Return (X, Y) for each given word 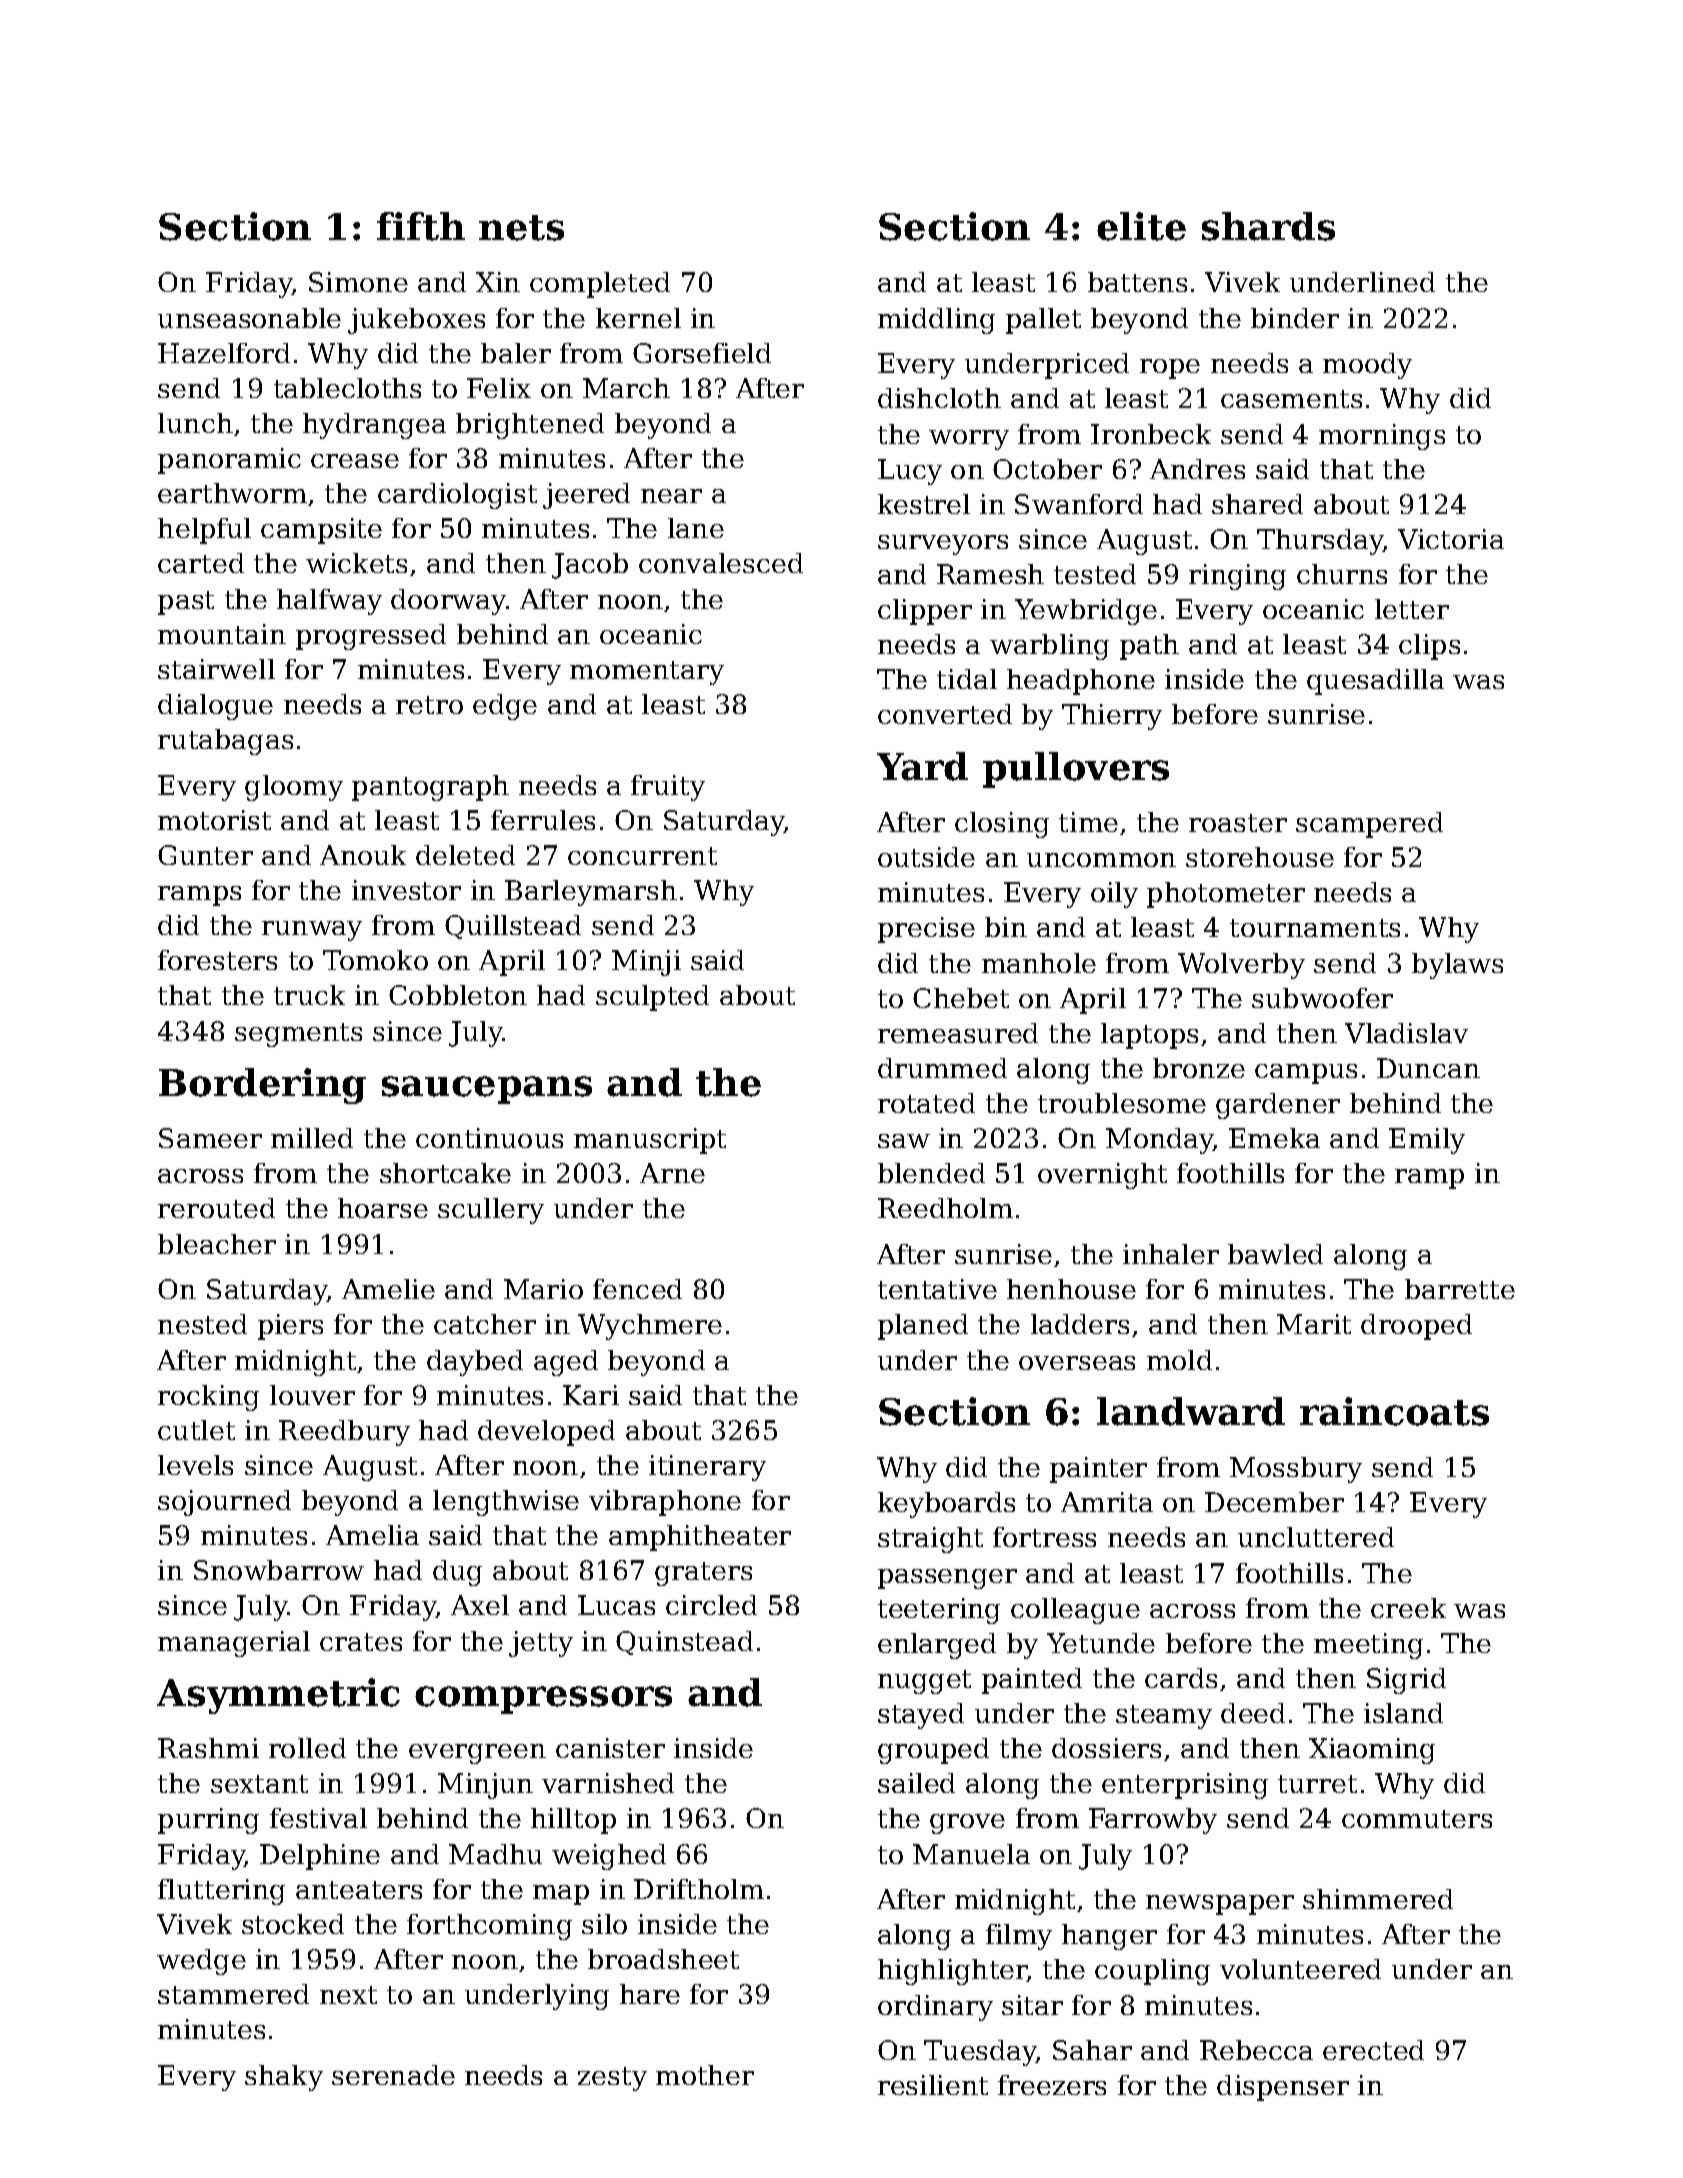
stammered (233, 1994)
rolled (307, 1748)
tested (1095, 574)
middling (936, 321)
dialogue (215, 707)
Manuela (971, 1854)
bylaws (1457, 966)
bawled (1275, 1254)
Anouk (363, 855)
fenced (637, 1289)
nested (202, 1324)
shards (1268, 226)
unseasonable (249, 318)
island (1403, 1713)
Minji (646, 963)
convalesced (721, 563)
